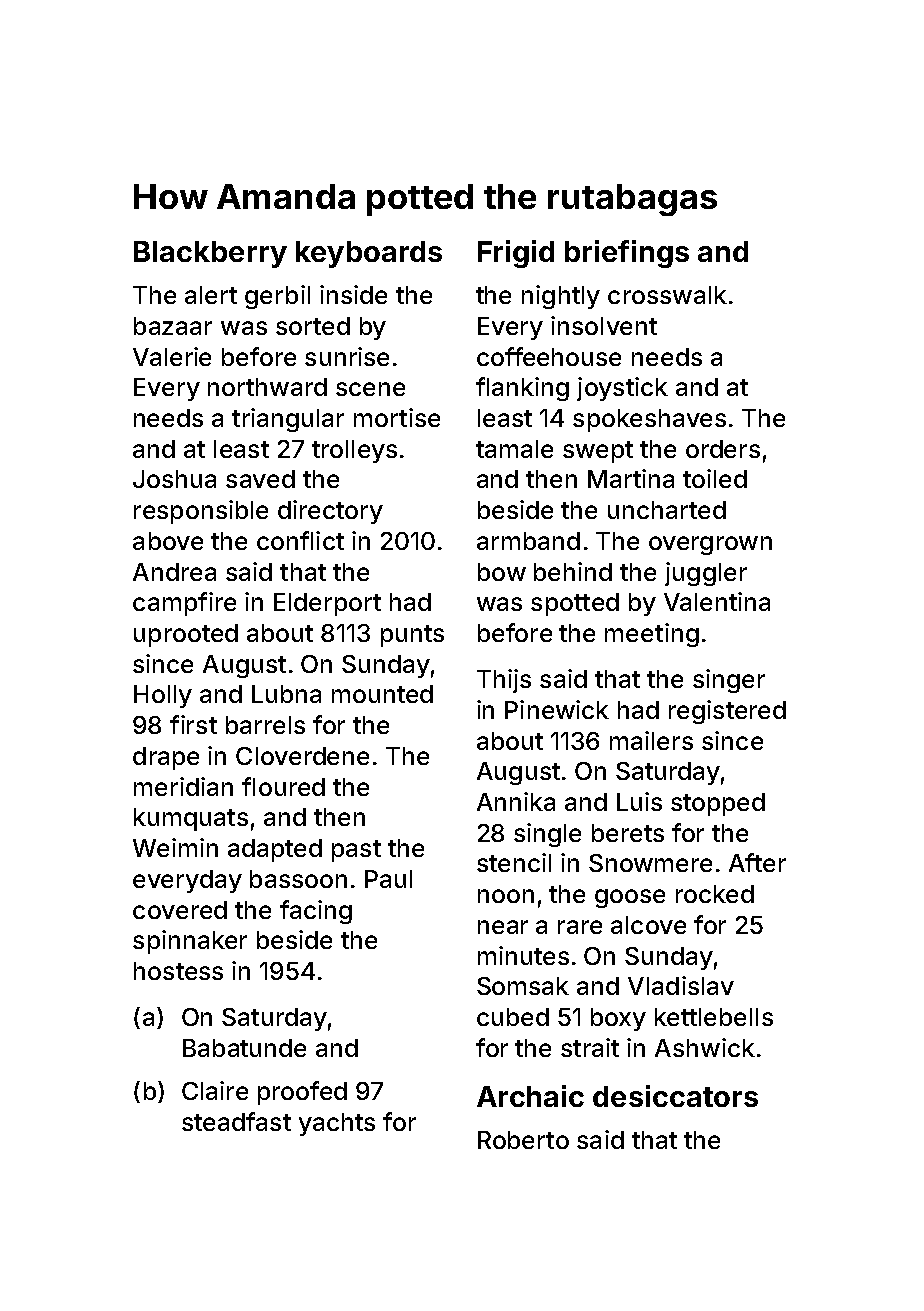 The image size is (924, 1311). I want to click on keyboards, so click(369, 254).
